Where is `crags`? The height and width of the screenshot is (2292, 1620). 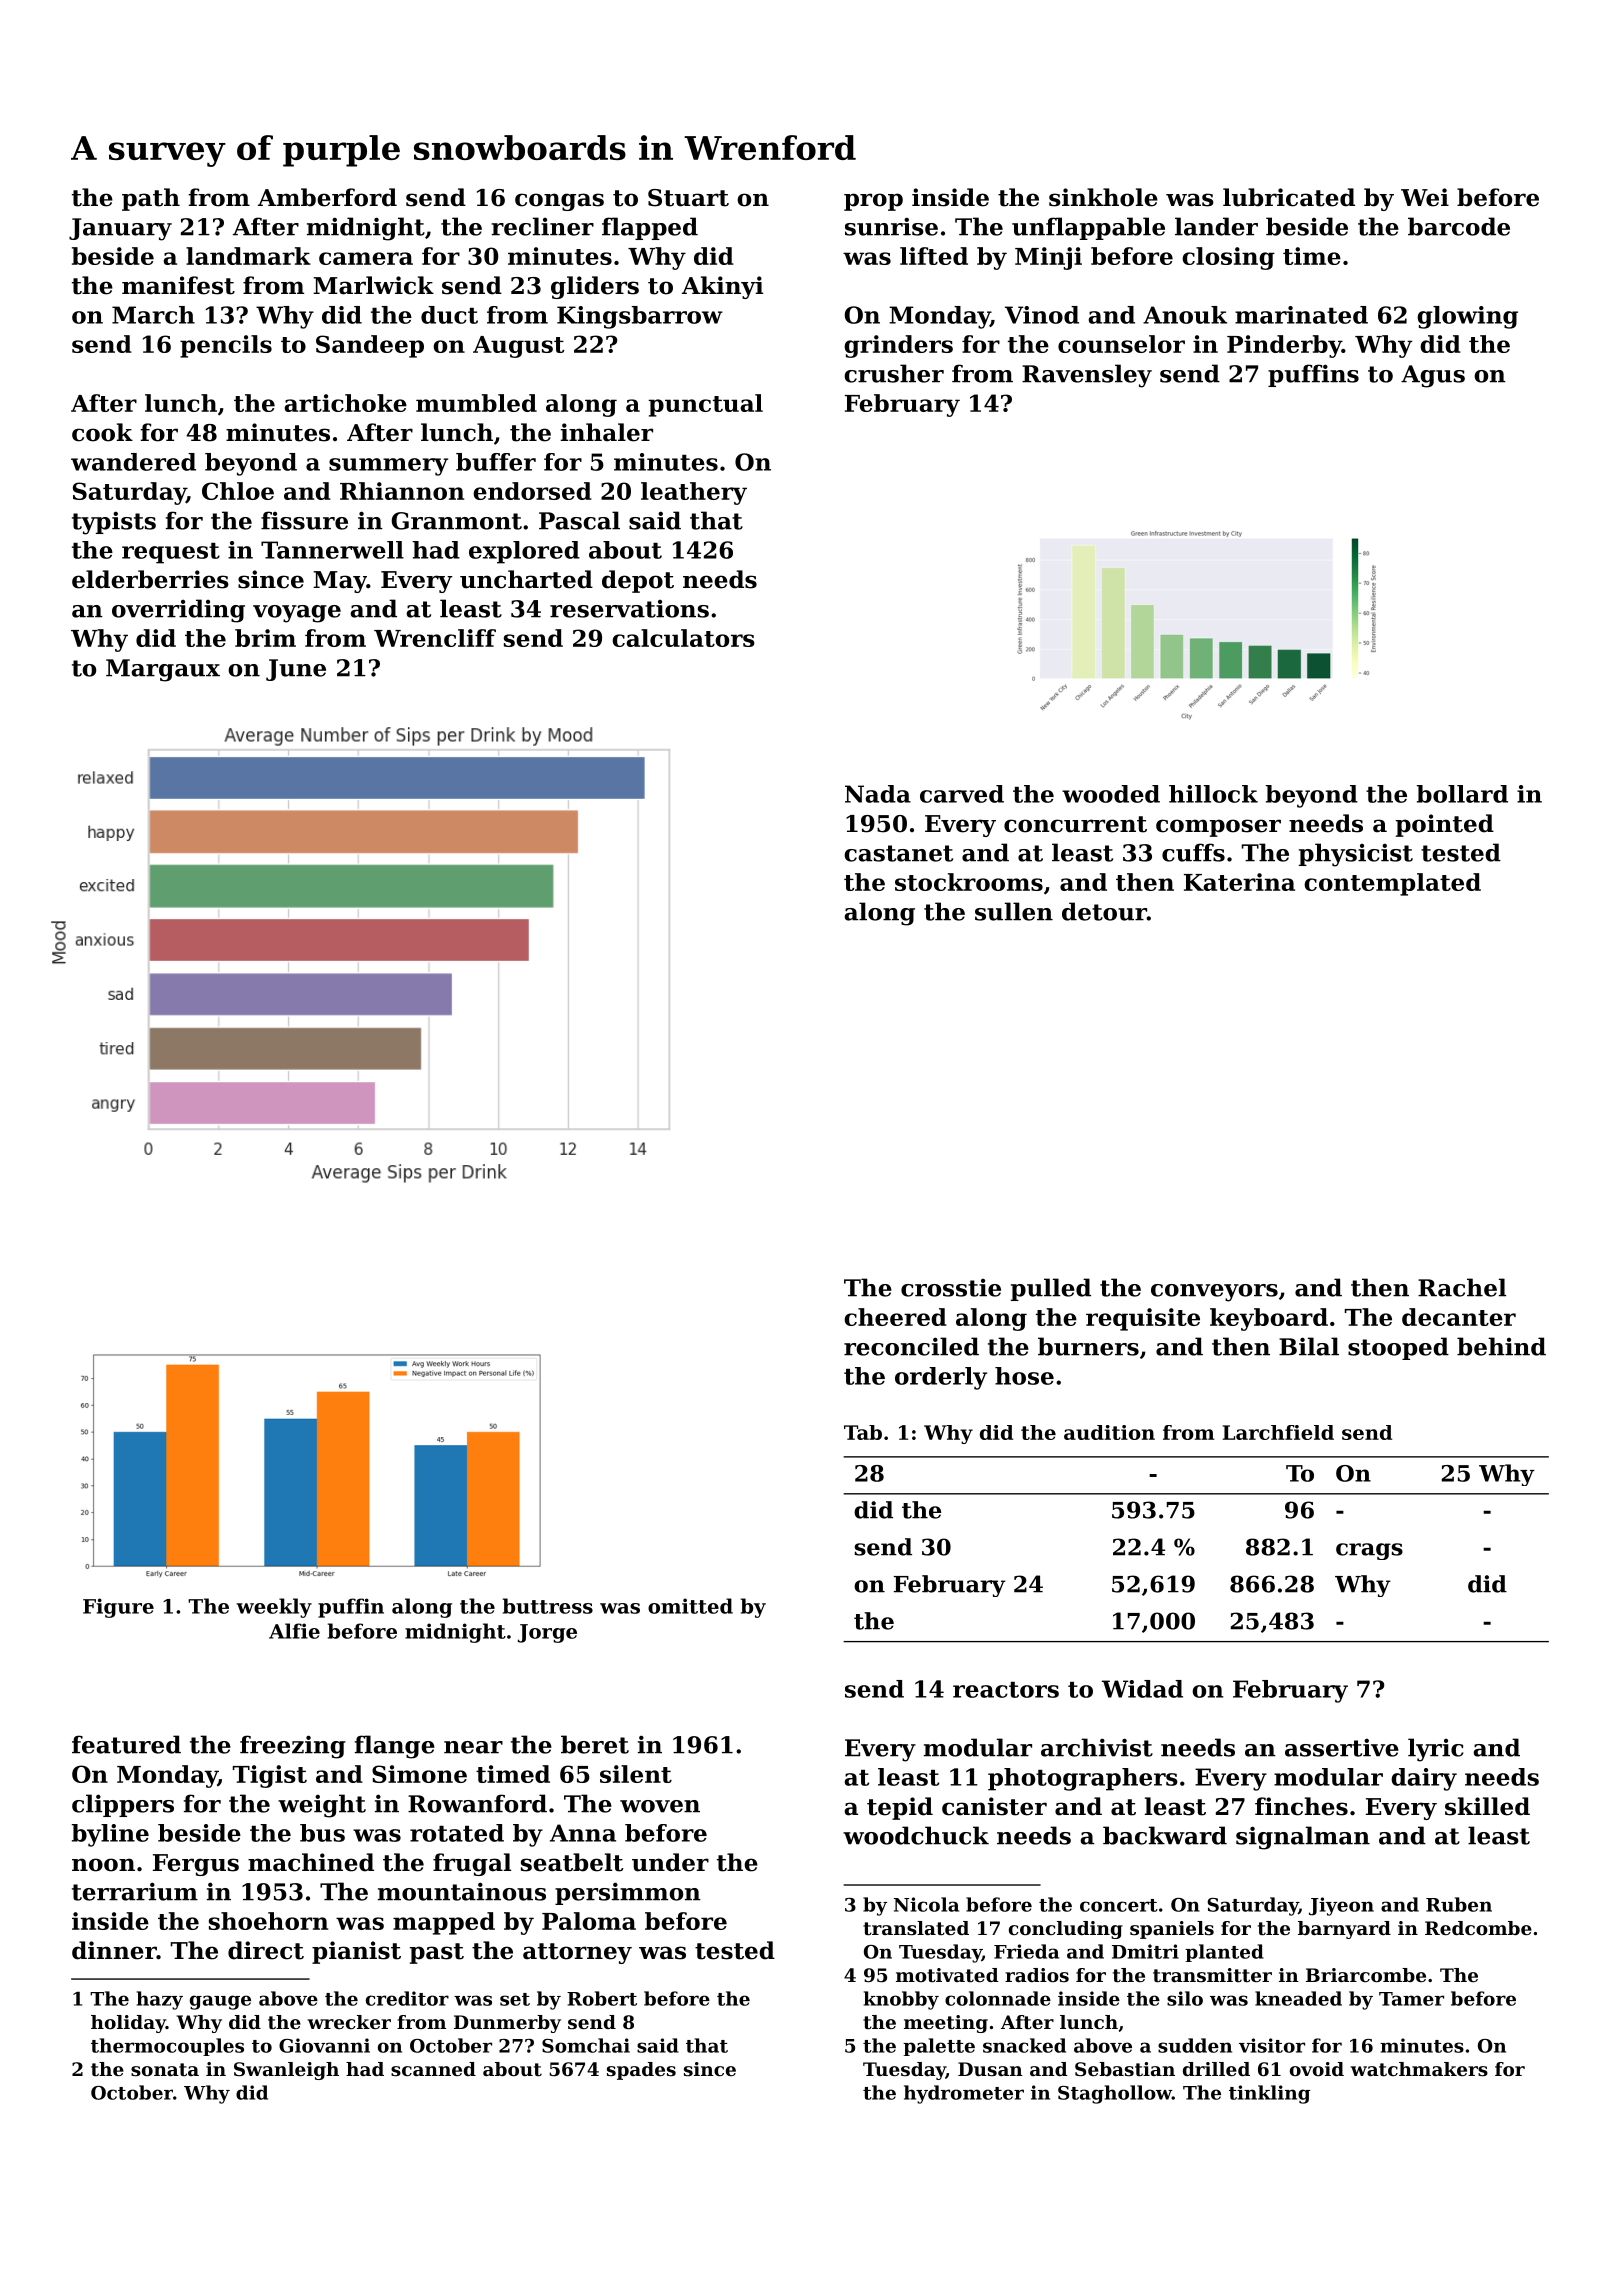 crags is located at coordinates (1369, 1551).
